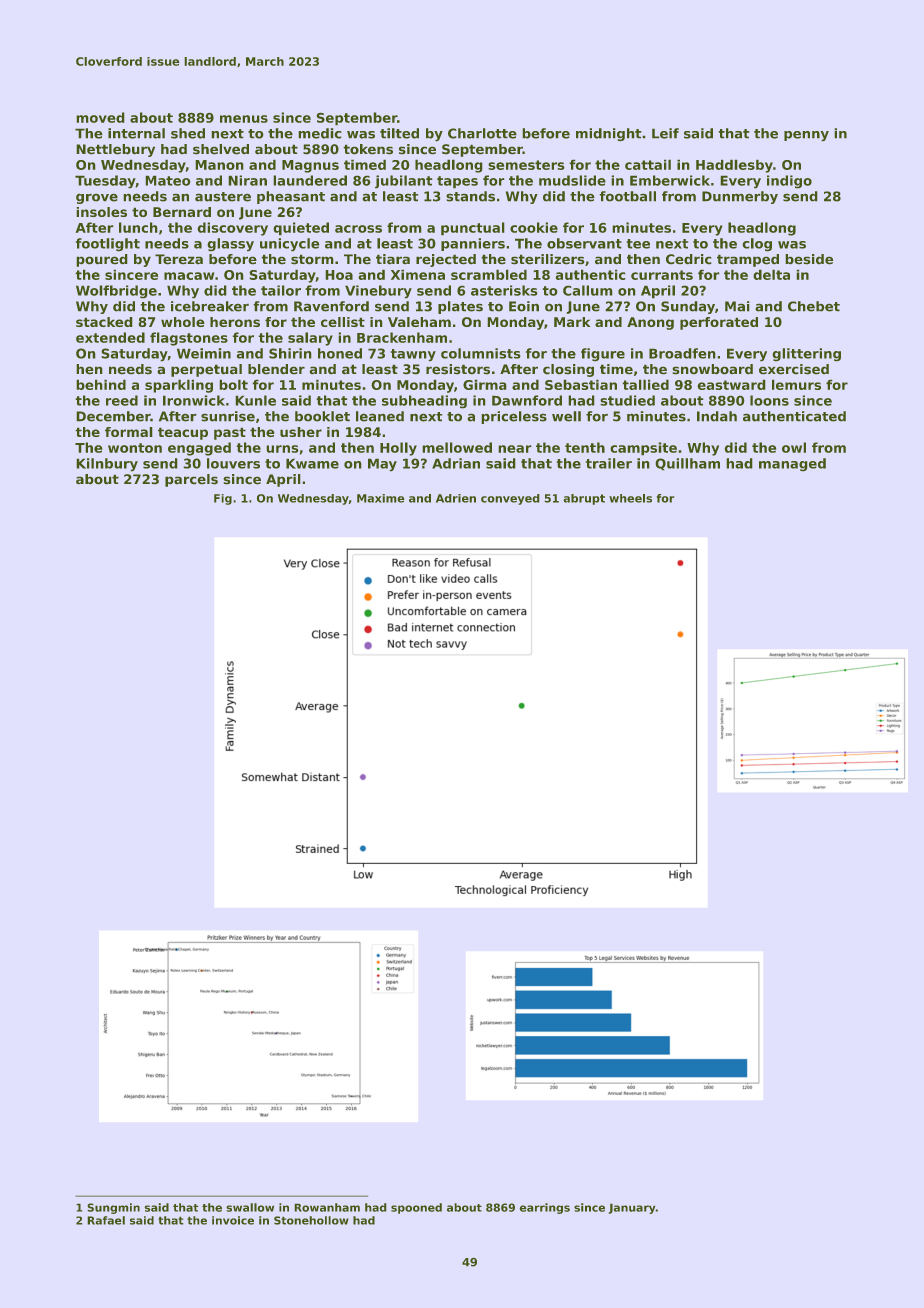  I want to click on Maxime, so click(380, 498).
